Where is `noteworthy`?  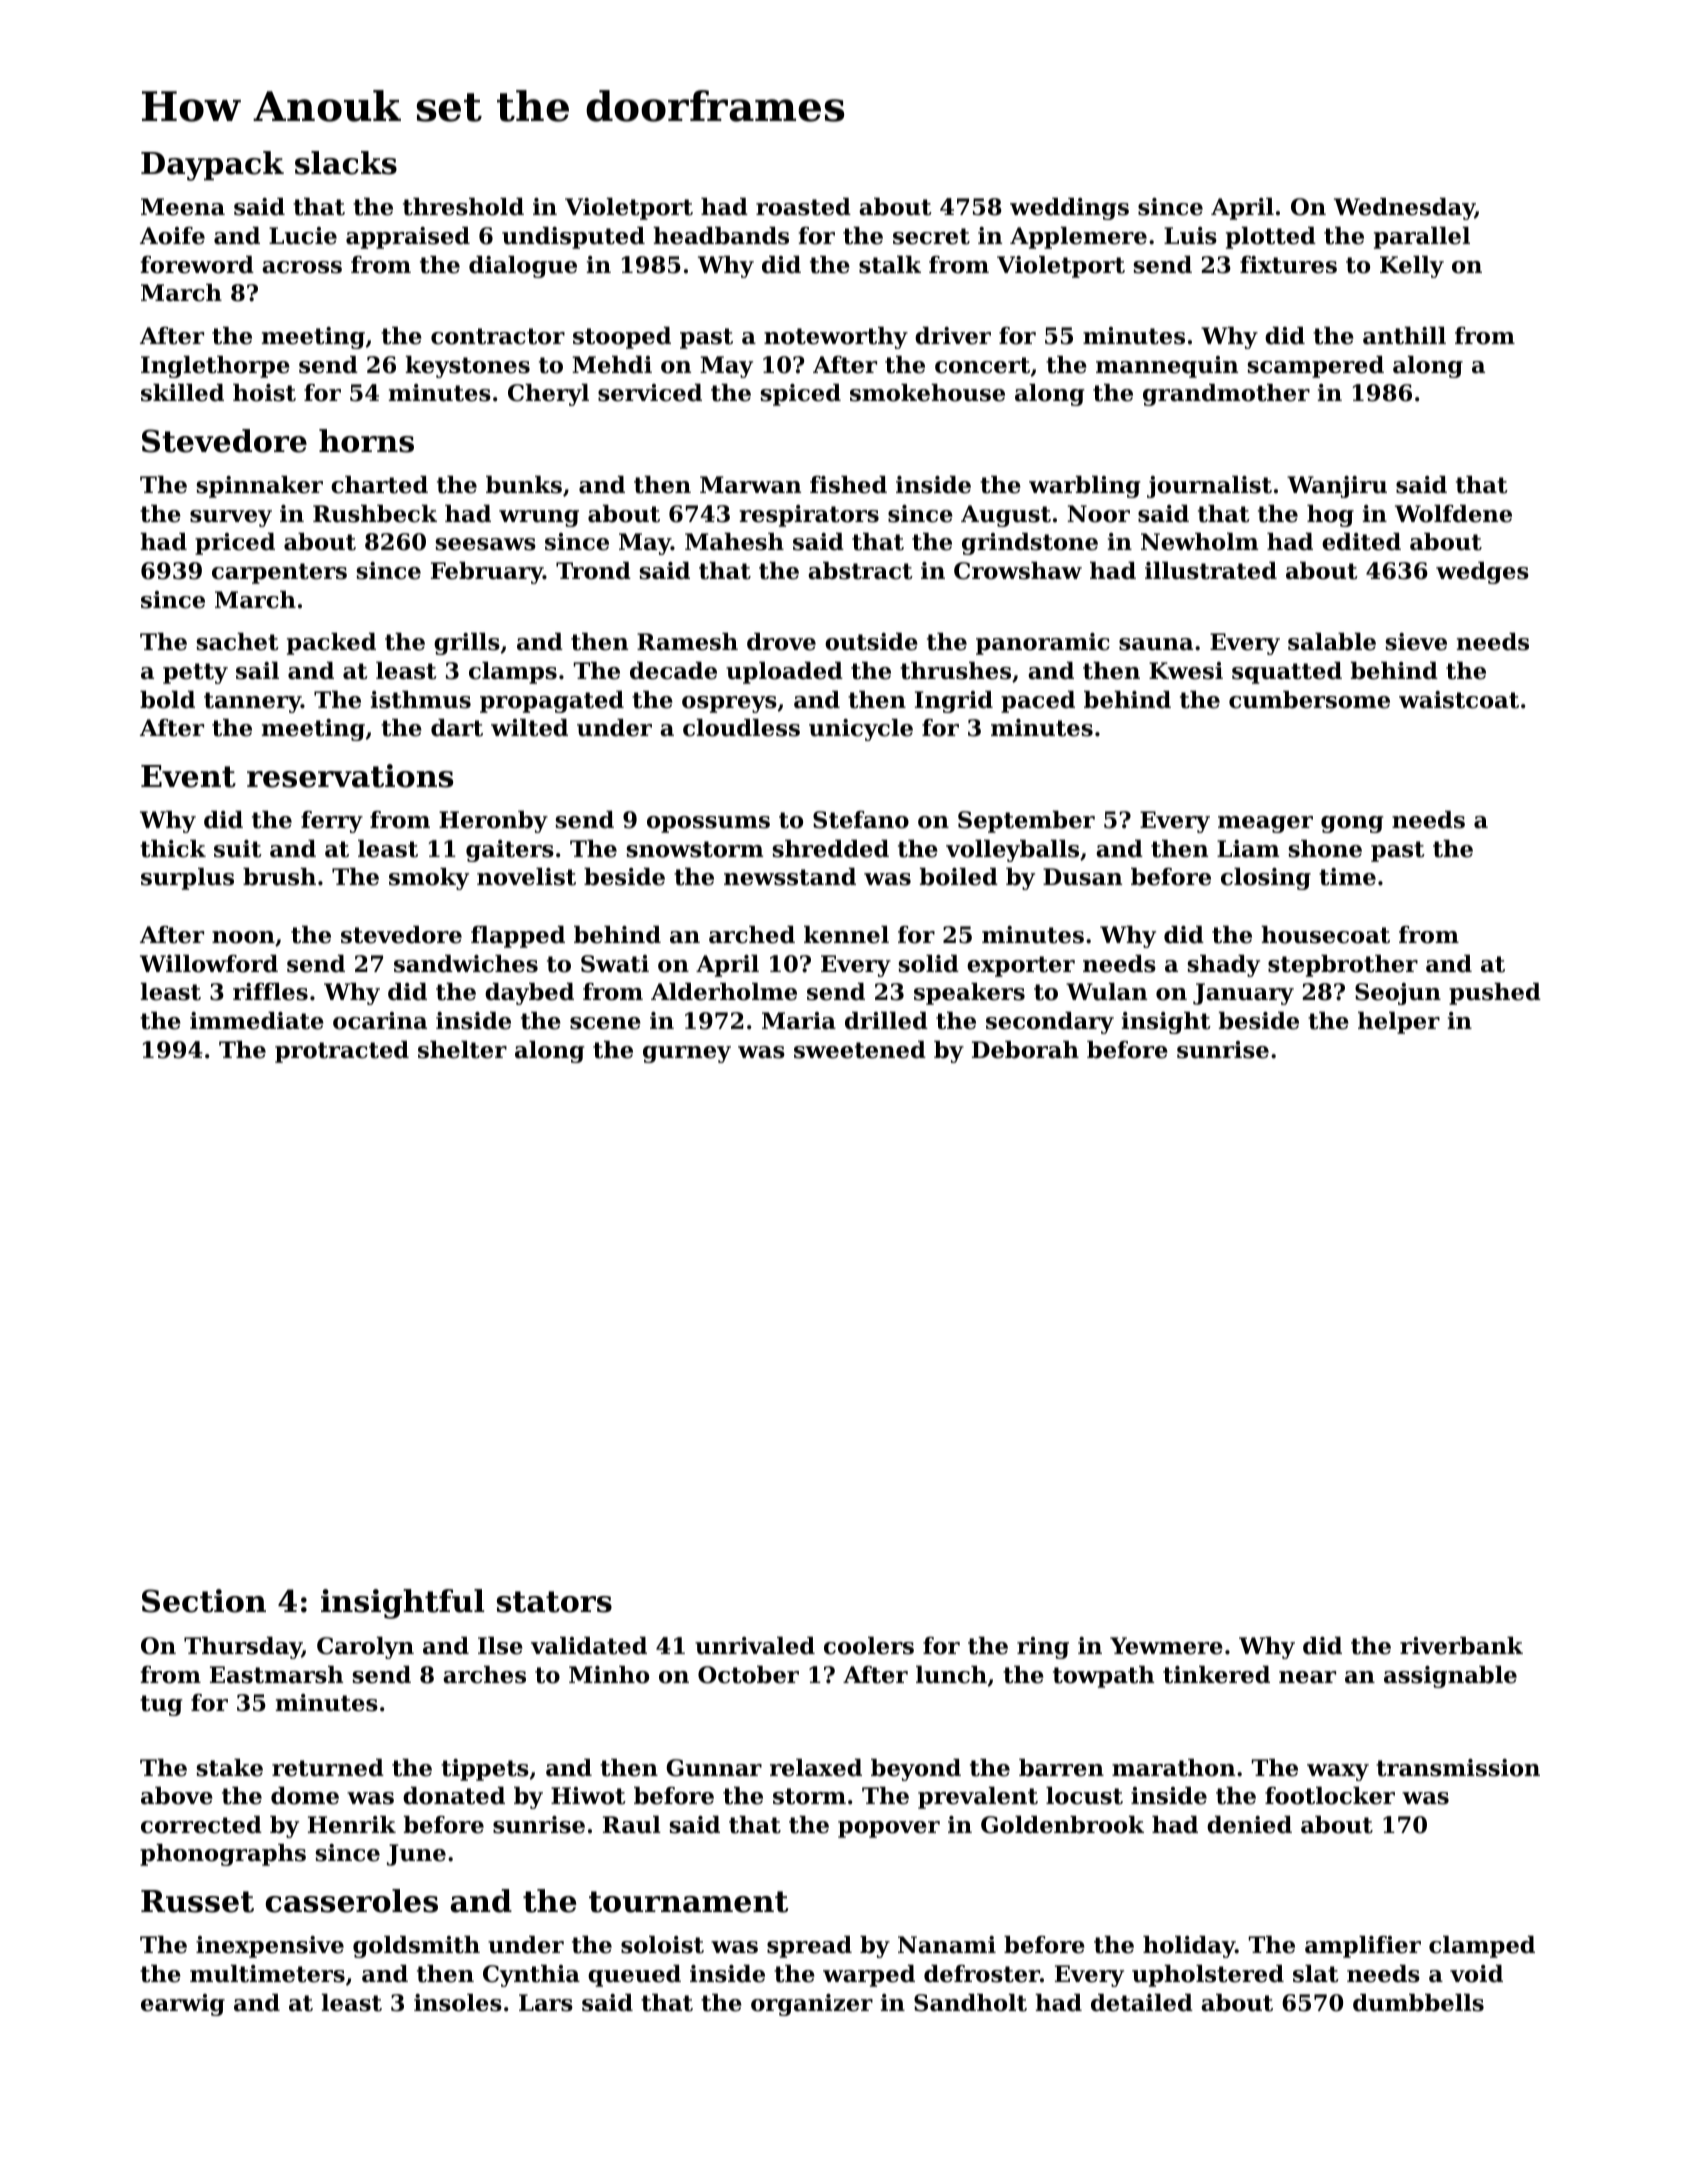 noteworthy is located at coordinates (836, 338).
